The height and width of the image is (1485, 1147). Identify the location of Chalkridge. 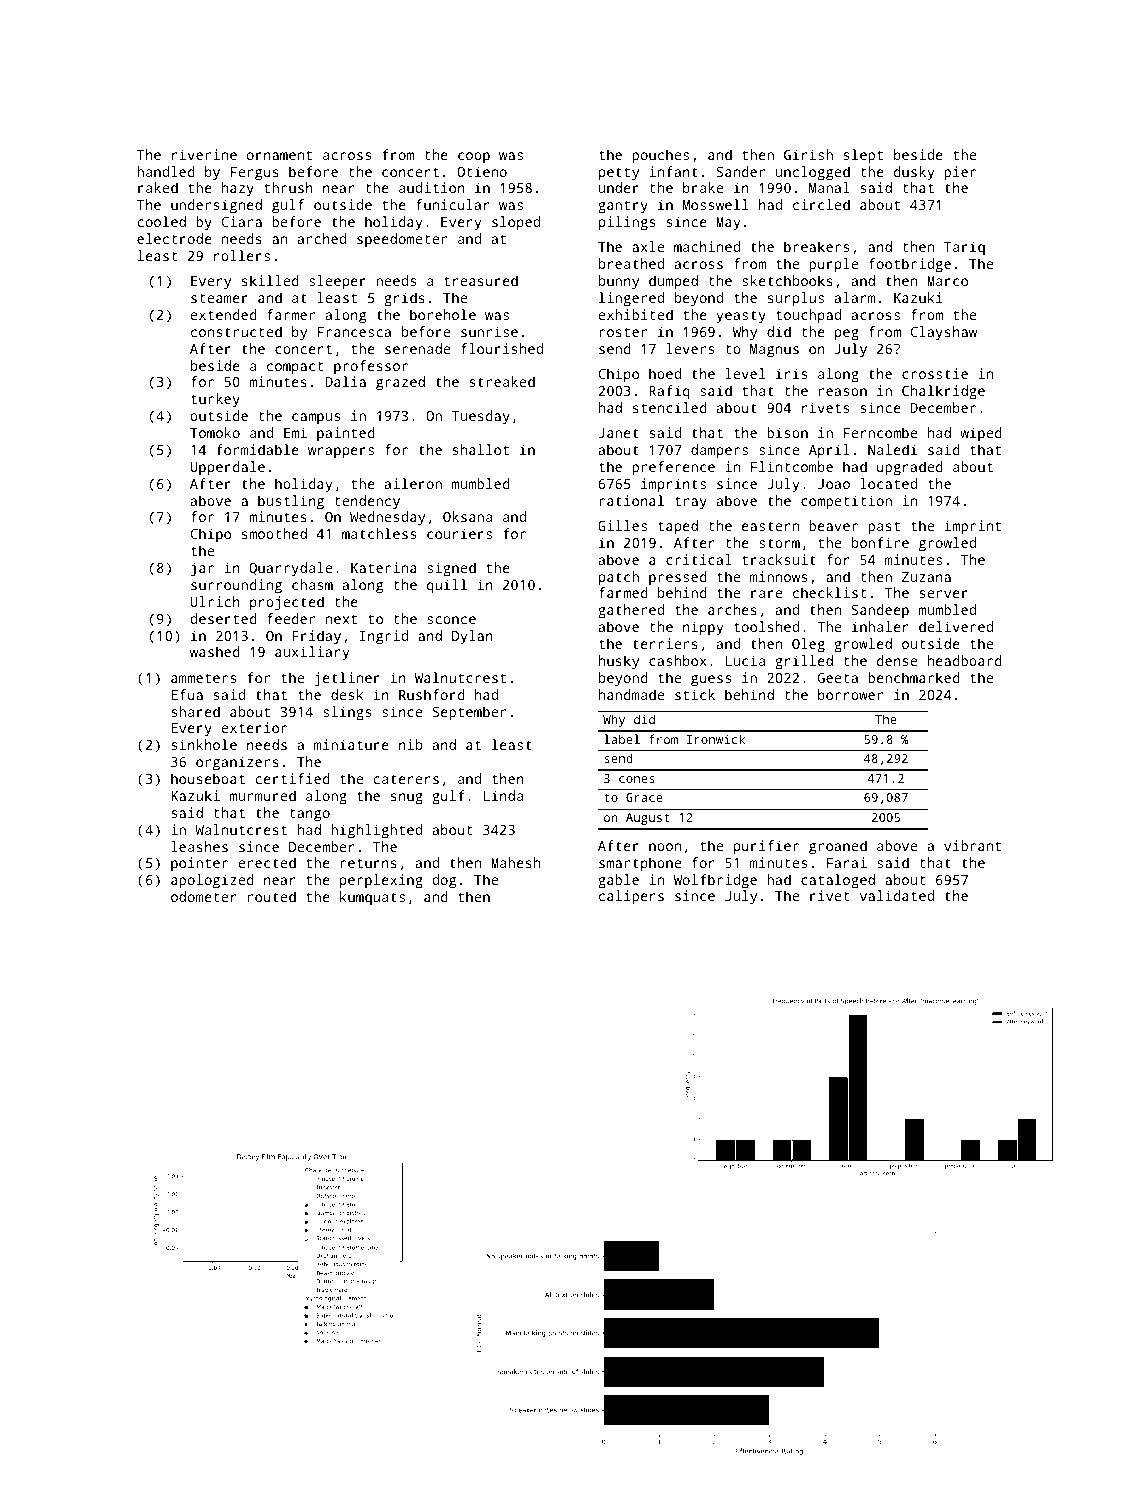
(943, 392).
